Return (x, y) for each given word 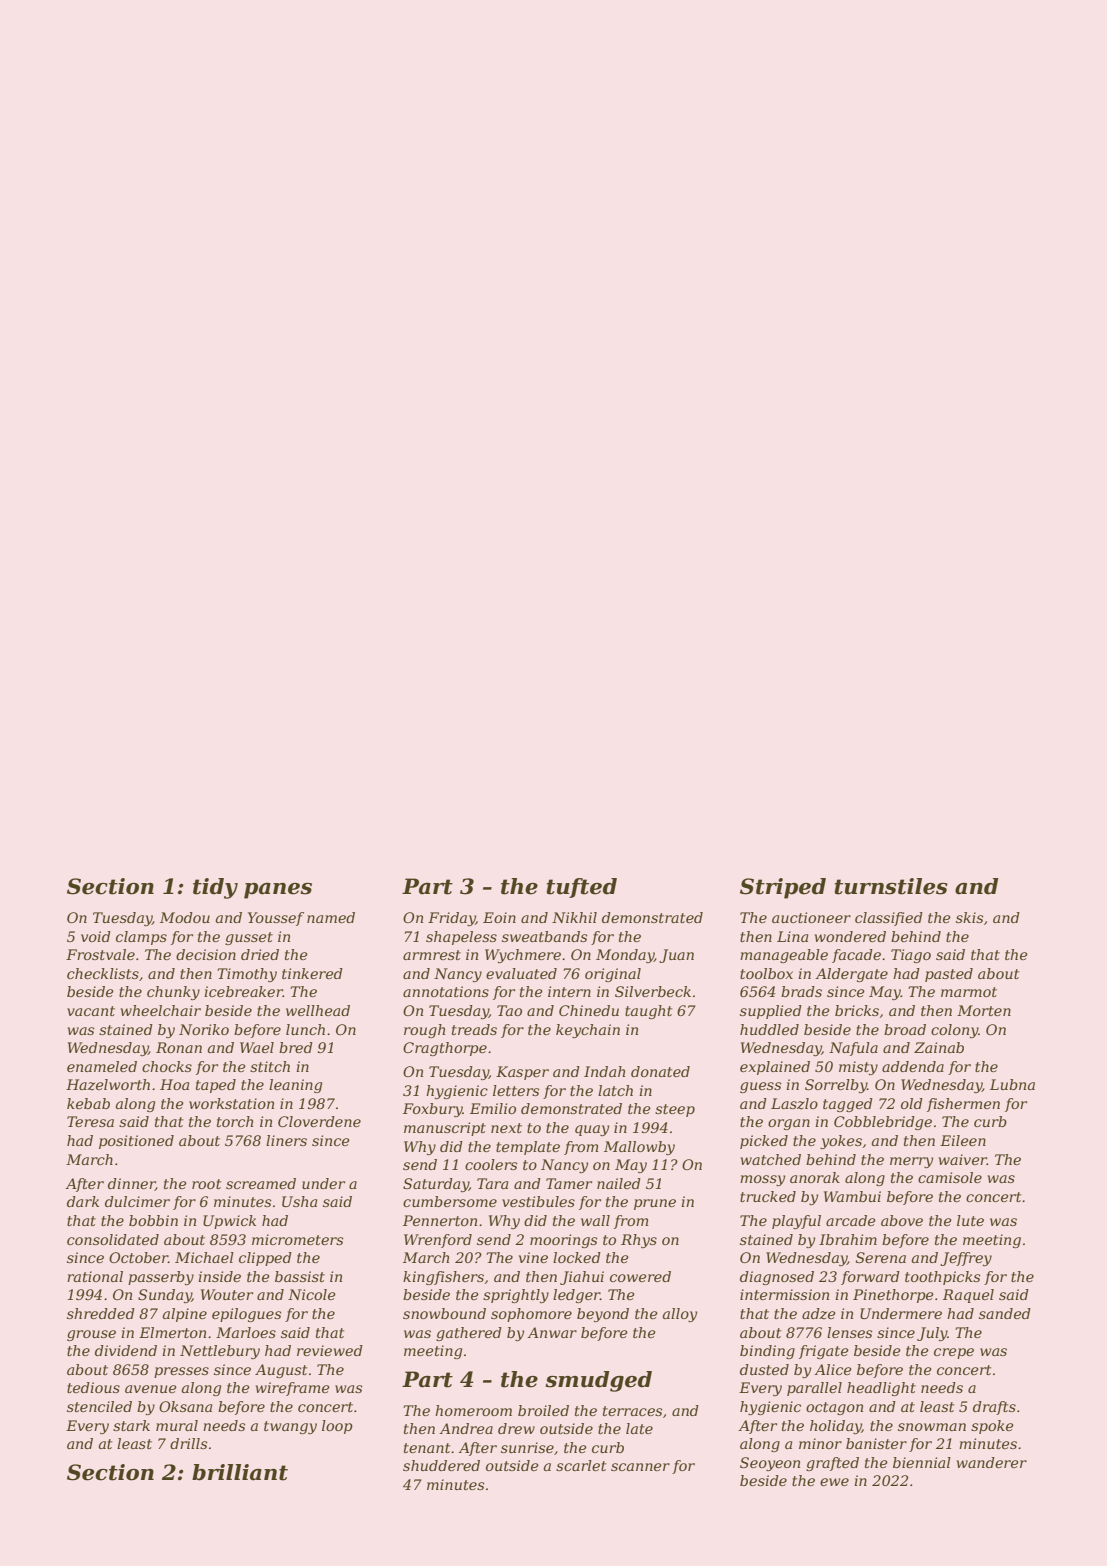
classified (889, 919)
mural (177, 1425)
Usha (299, 1201)
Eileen (963, 1140)
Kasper (522, 1073)
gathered (469, 1334)
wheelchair (161, 1010)
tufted (582, 888)
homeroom (473, 1410)
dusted (764, 1369)
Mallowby (639, 1148)
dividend (126, 1350)
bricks (857, 1010)
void (96, 936)
